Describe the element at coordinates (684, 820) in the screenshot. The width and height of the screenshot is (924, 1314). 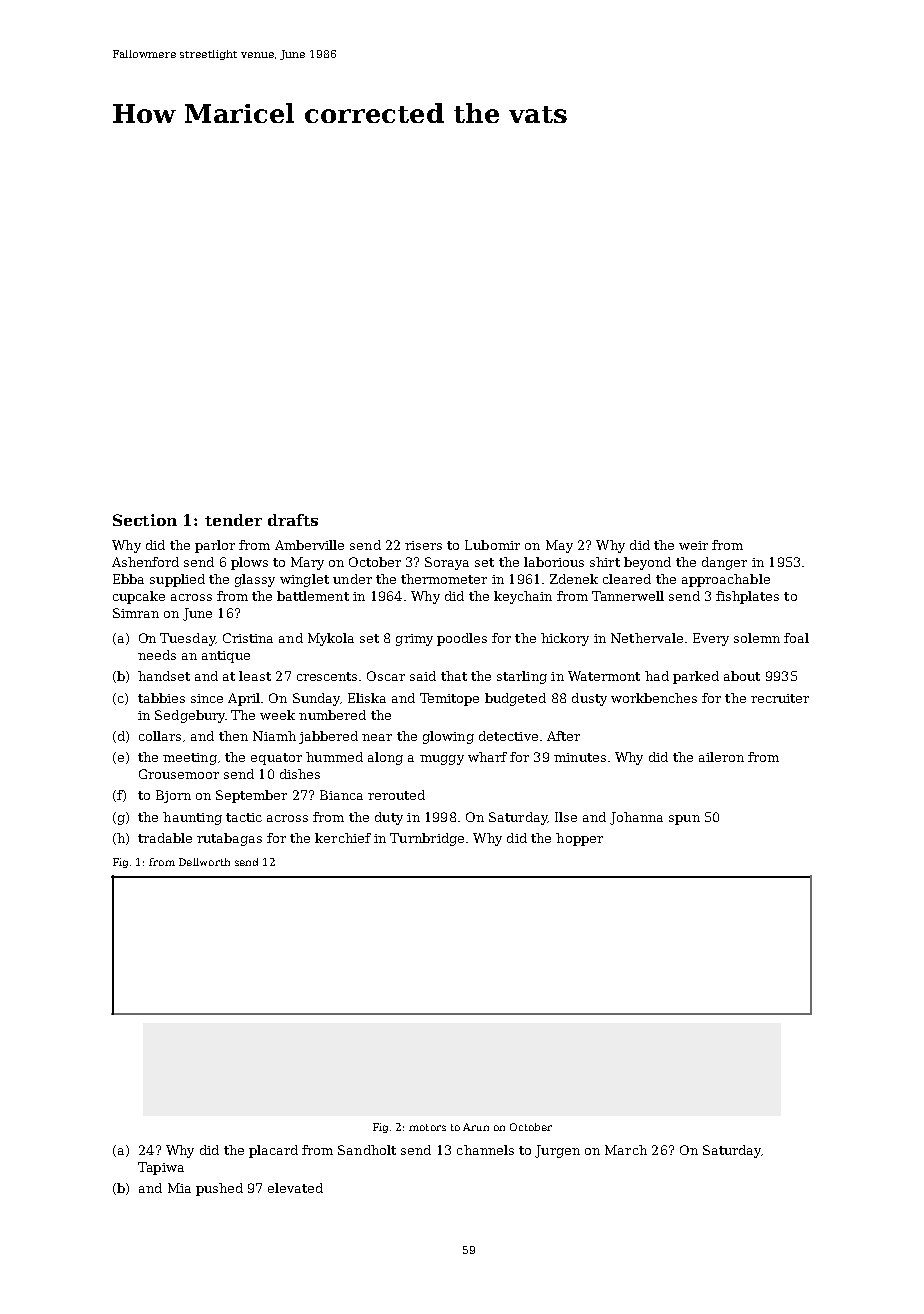
I see `spun` at that location.
